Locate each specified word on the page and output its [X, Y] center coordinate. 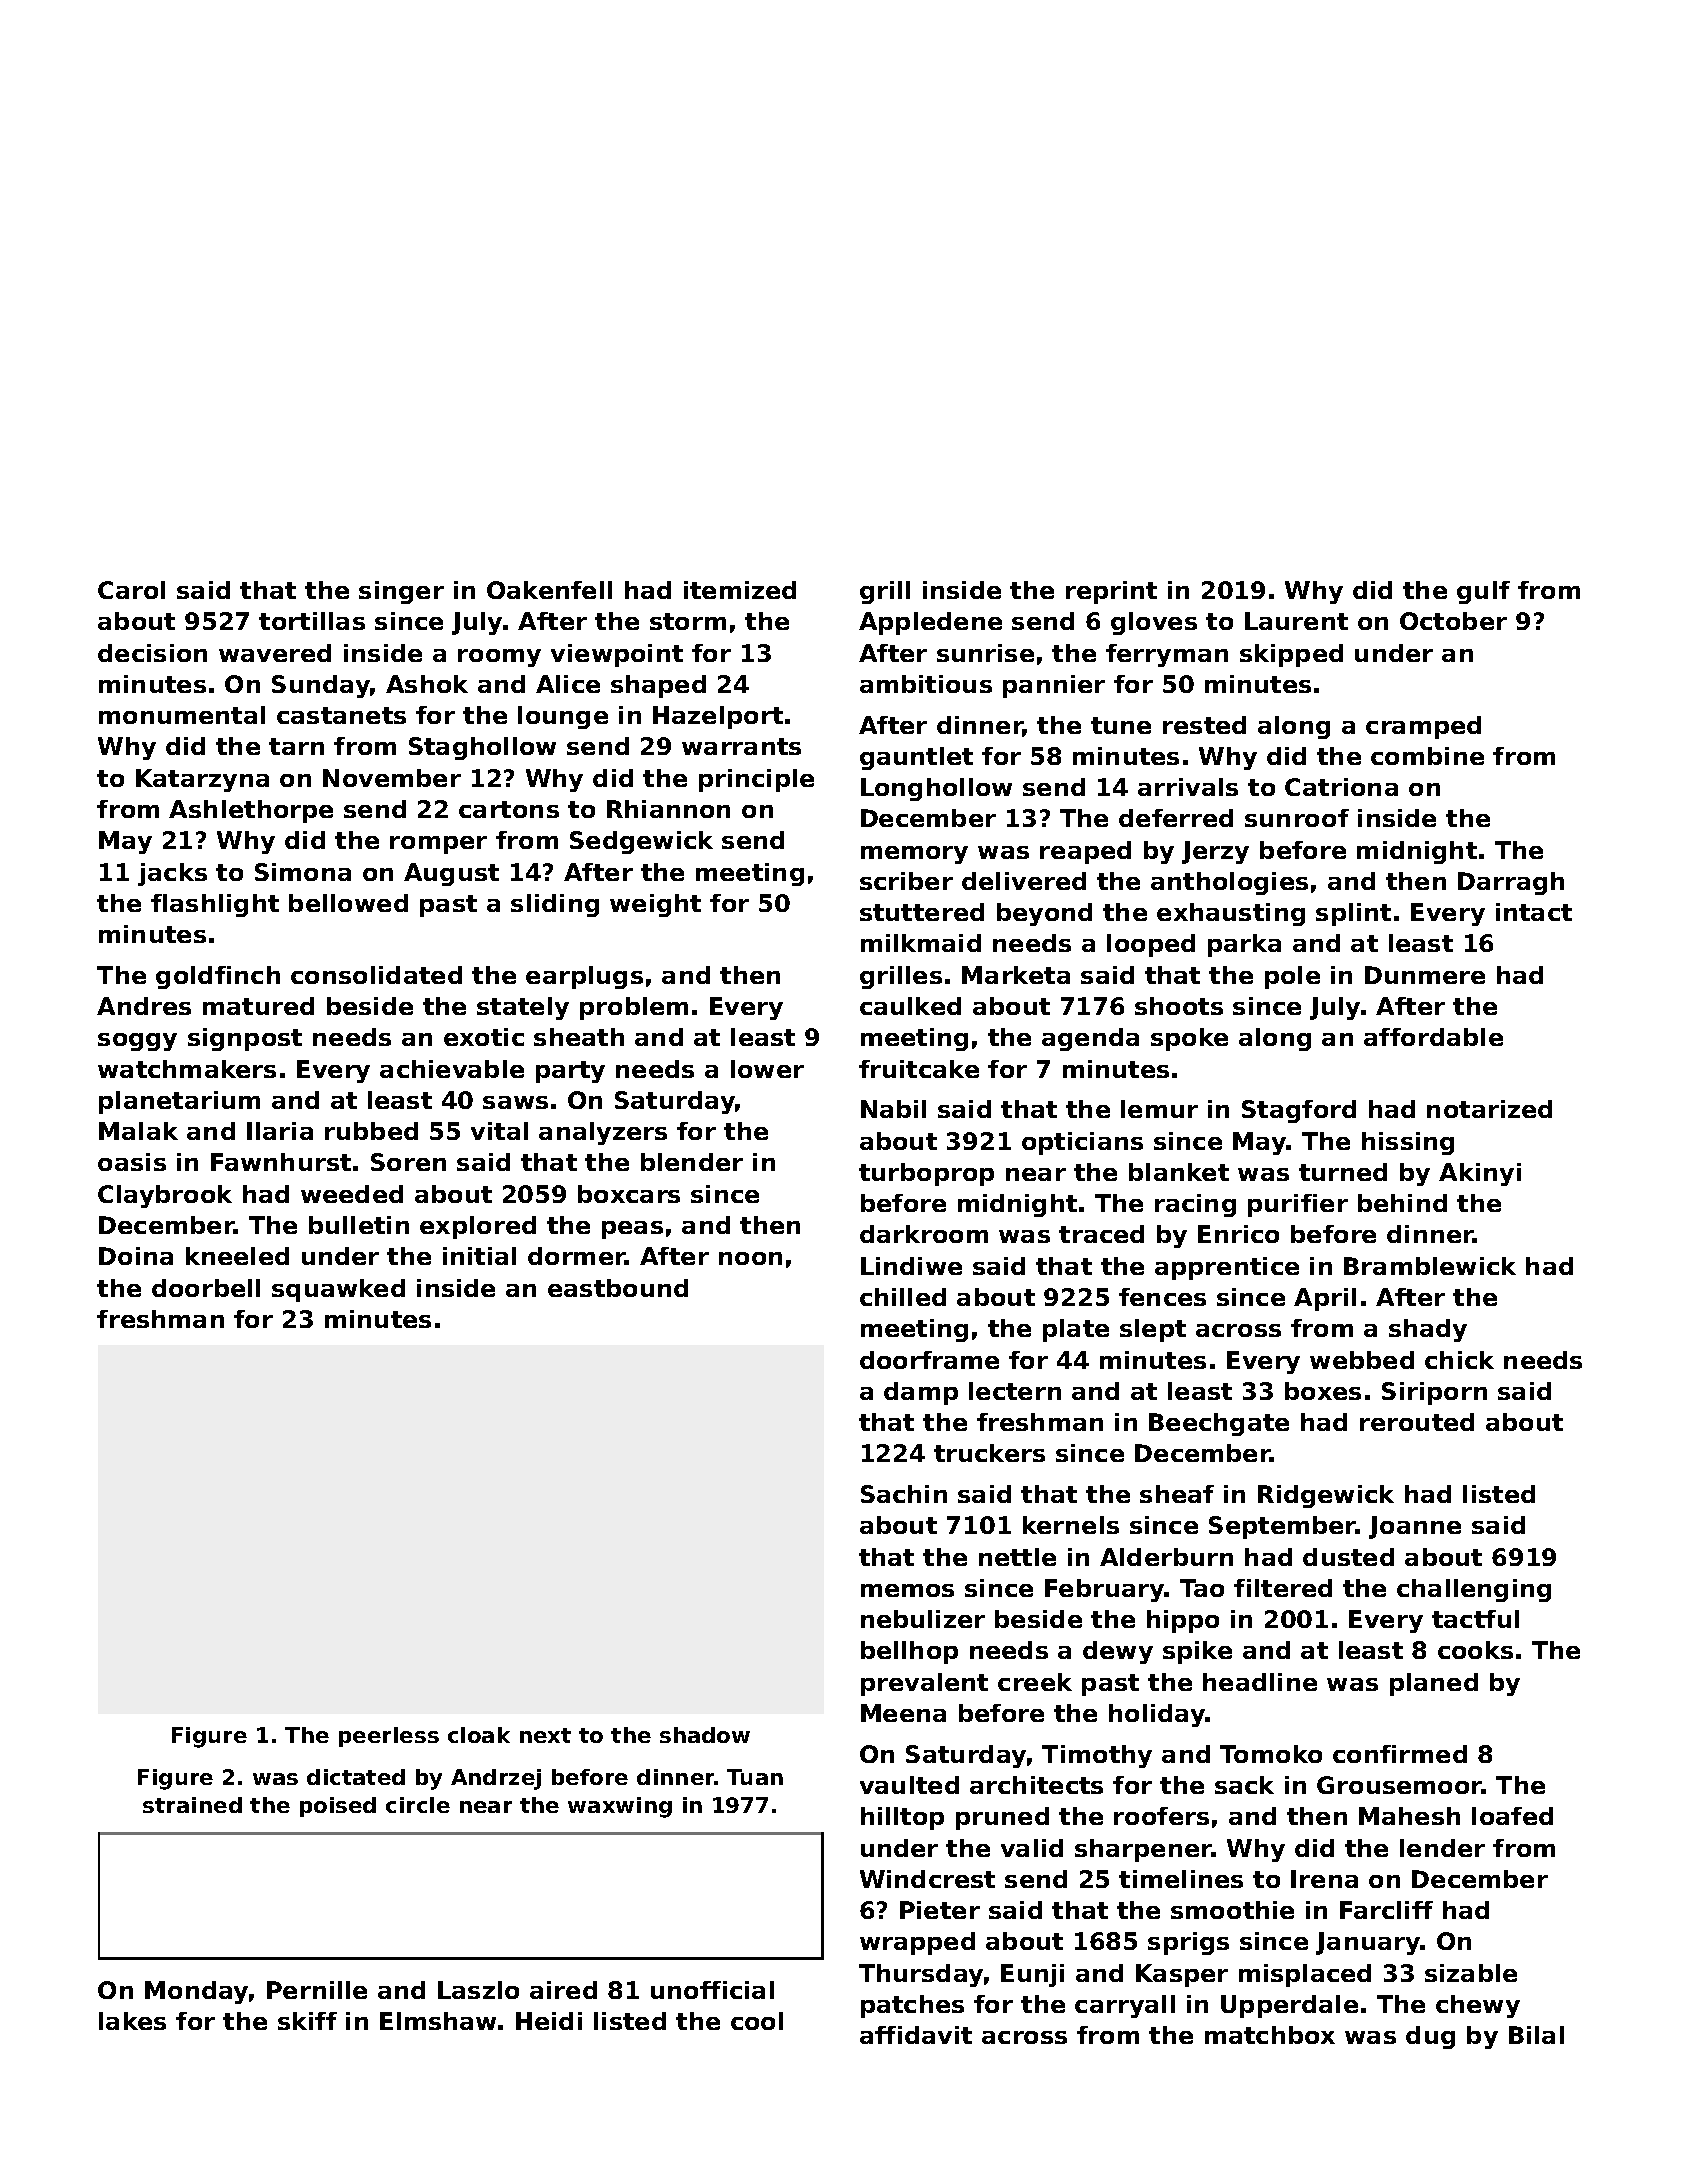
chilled [903, 1297]
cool [757, 2021]
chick [1459, 1360]
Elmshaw [438, 2021]
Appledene [930, 623]
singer [401, 592]
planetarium [179, 1102]
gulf [1483, 592]
